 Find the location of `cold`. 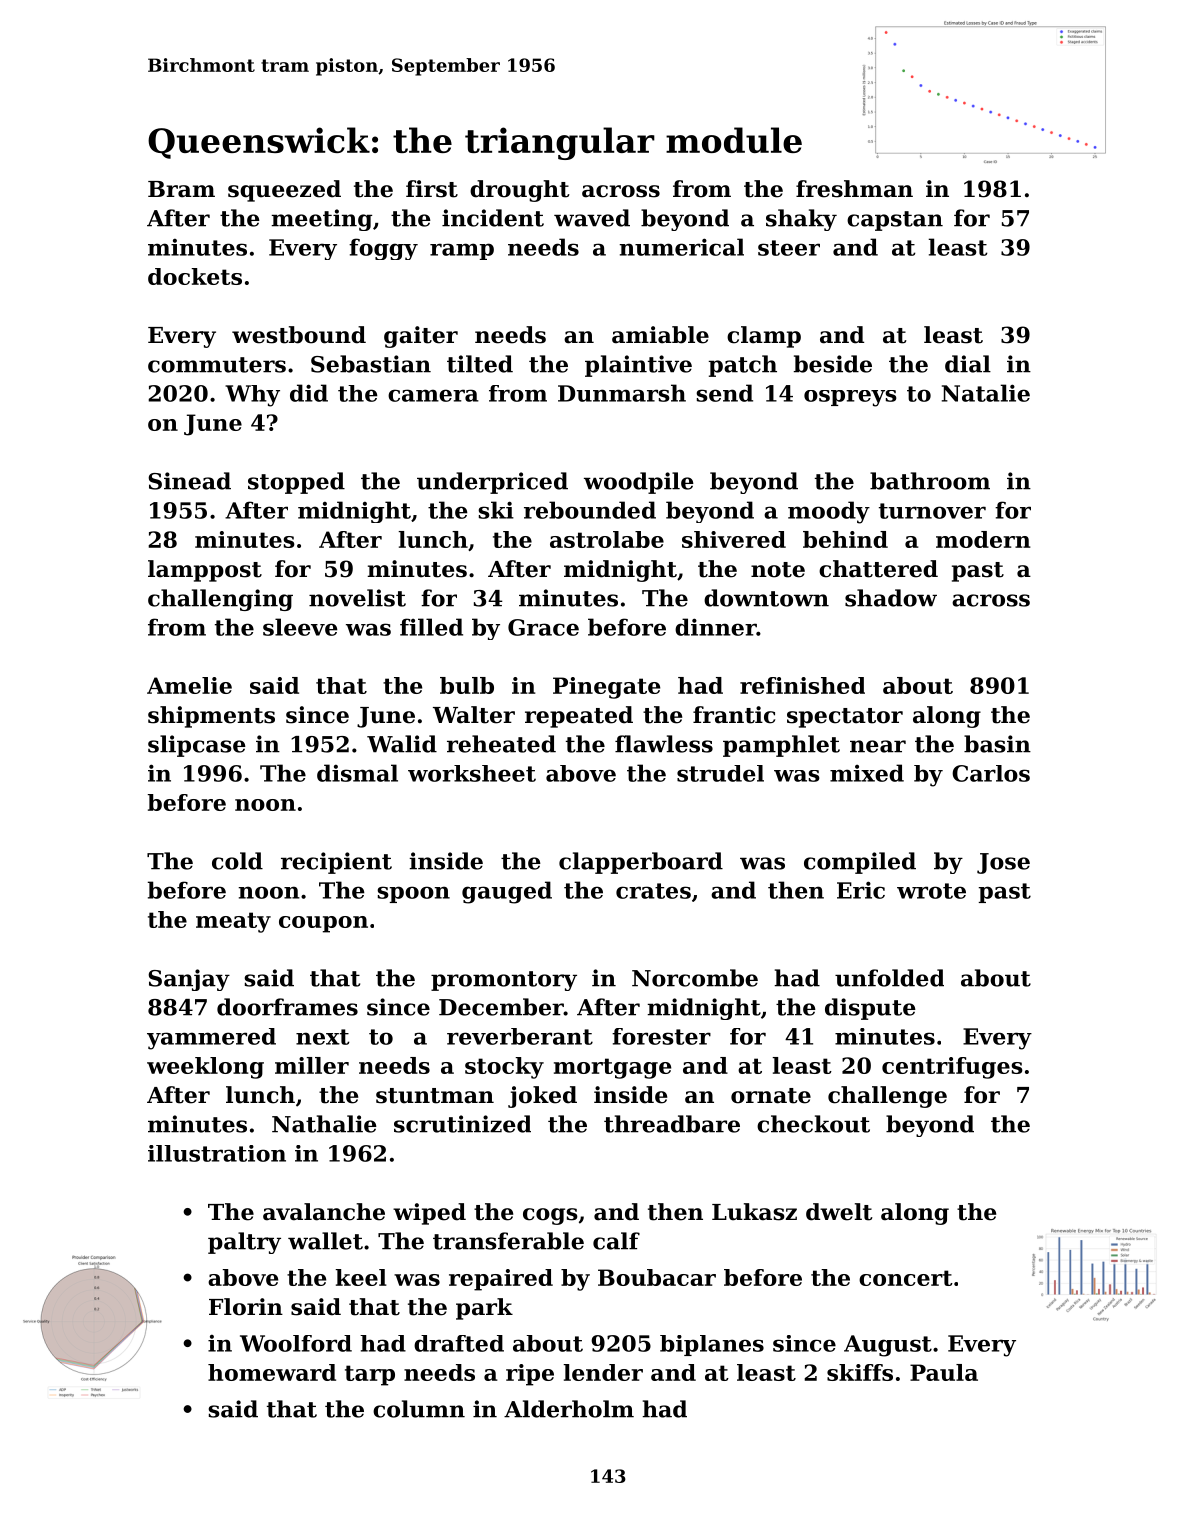

cold is located at coordinates (237, 861).
